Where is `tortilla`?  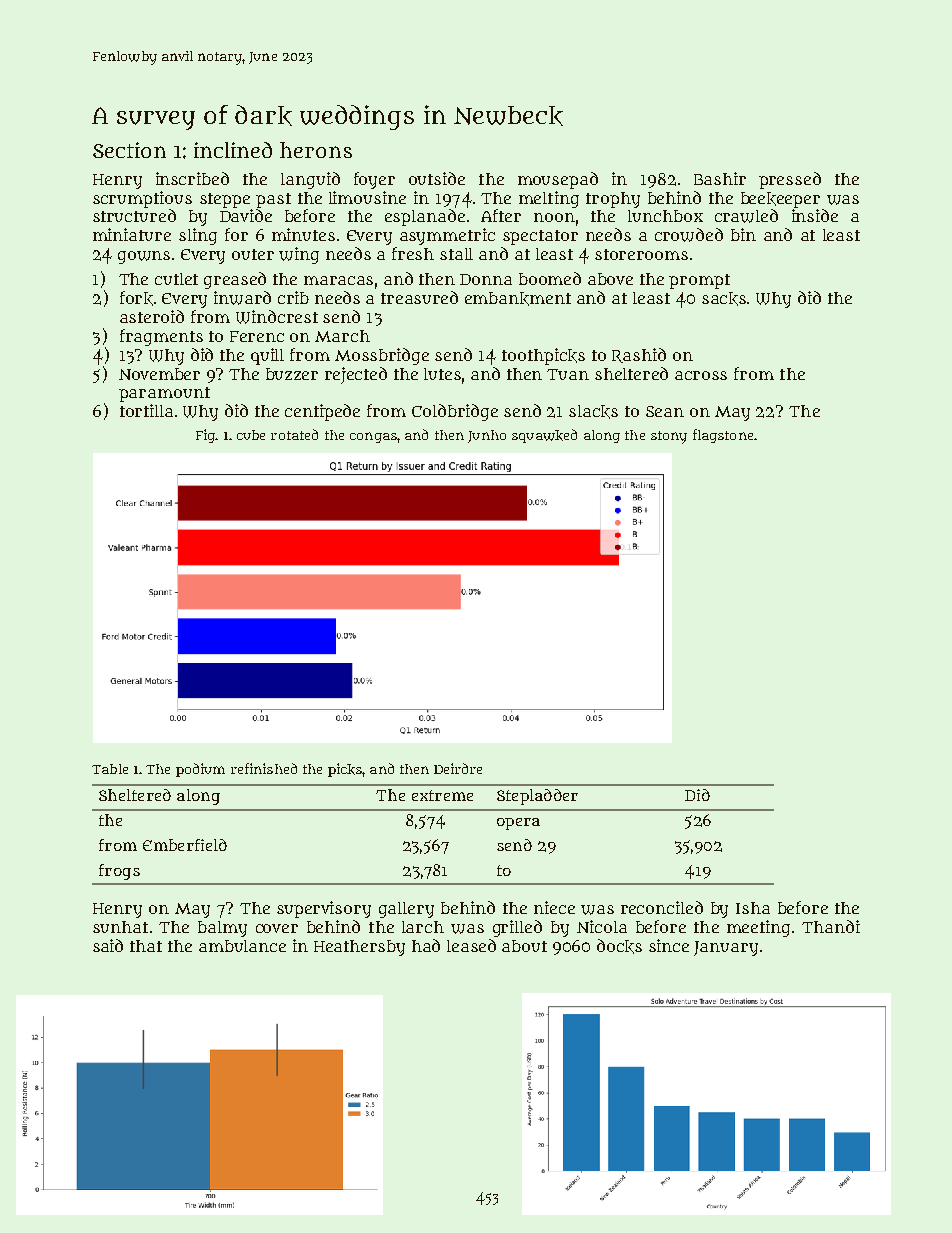
tortilla is located at coordinates (146, 410).
